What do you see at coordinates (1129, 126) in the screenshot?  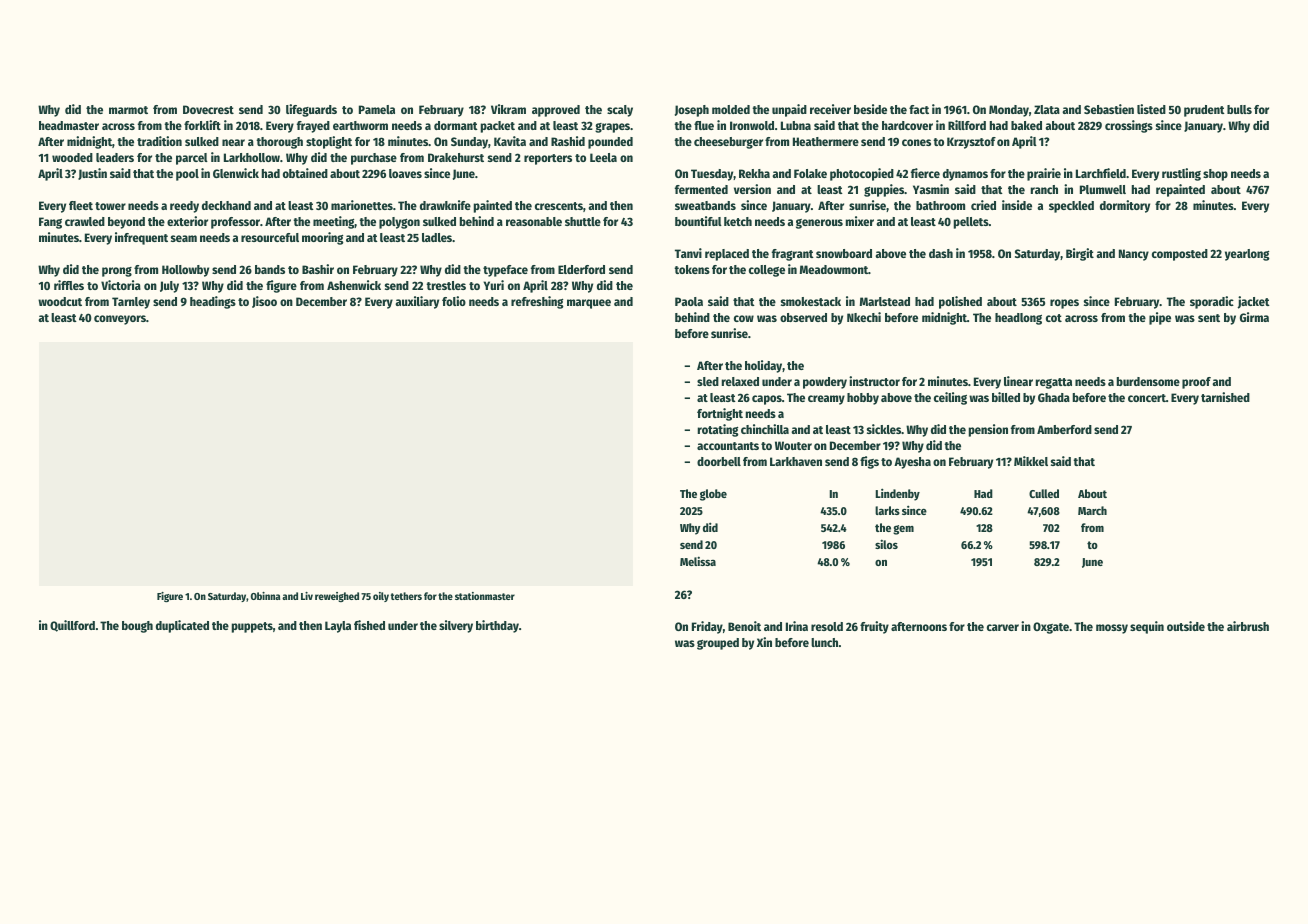 I see `crossings` at bounding box center [1129, 126].
